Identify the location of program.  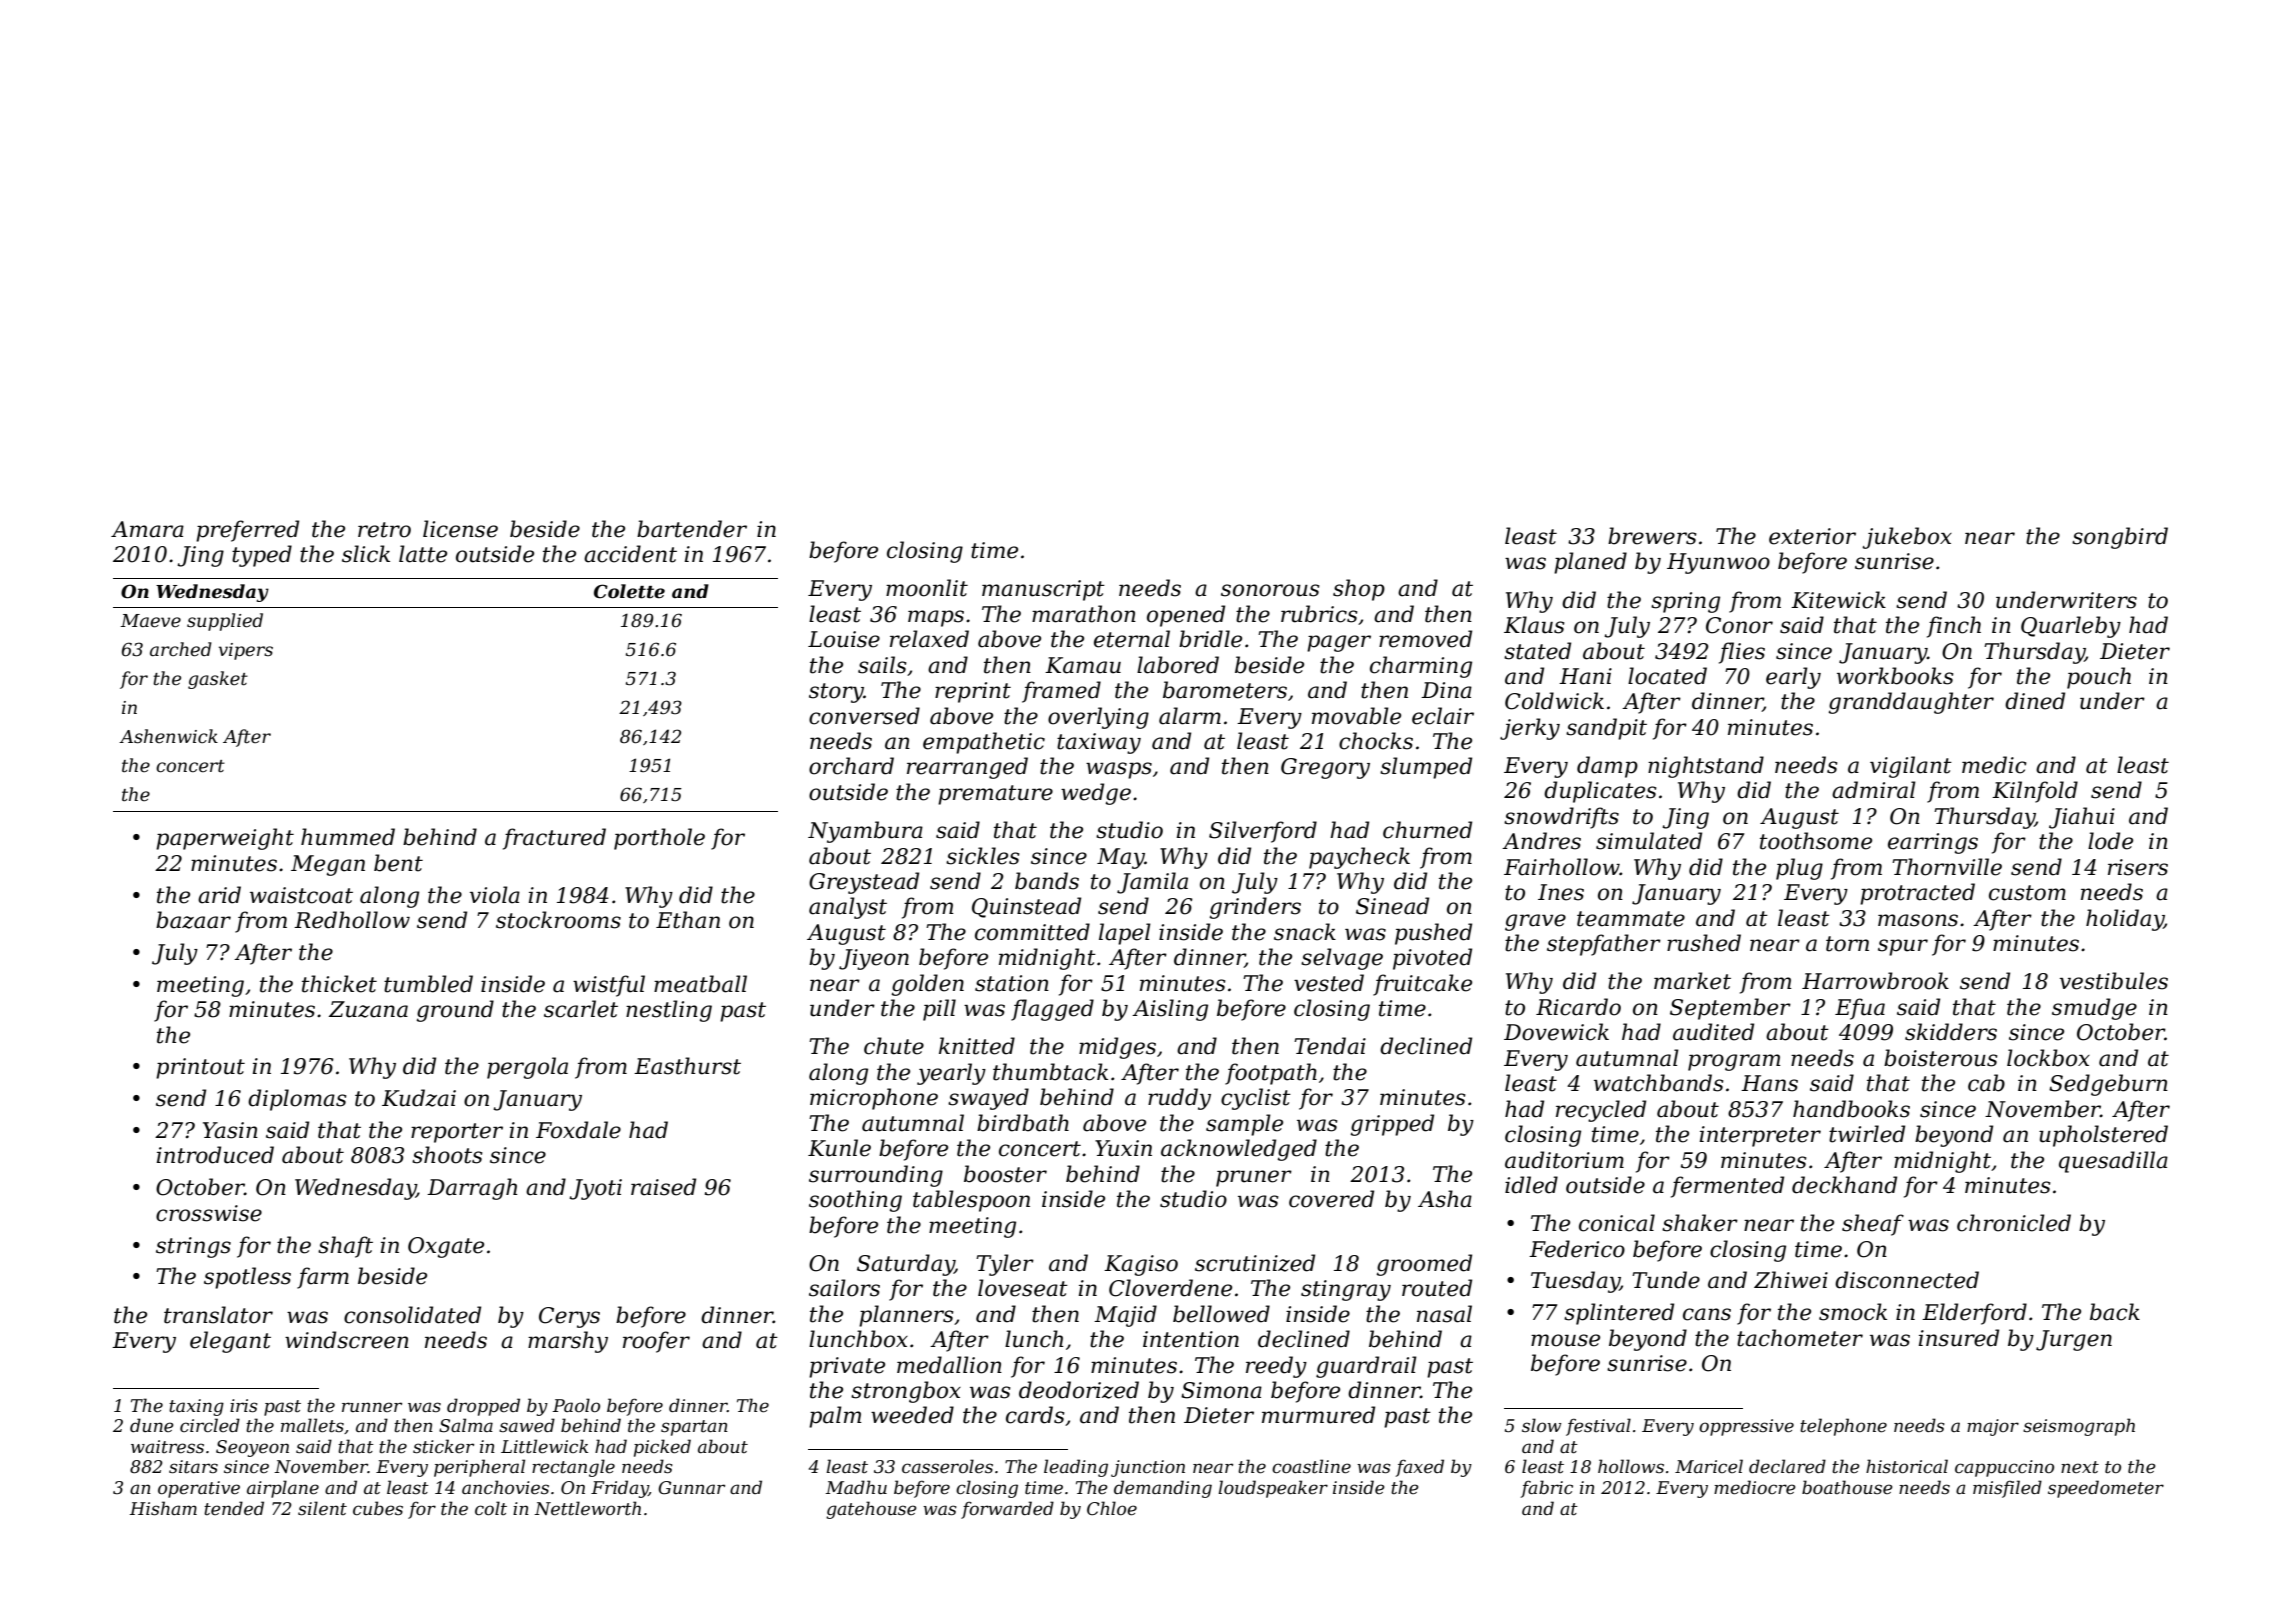
(1734, 1062).
